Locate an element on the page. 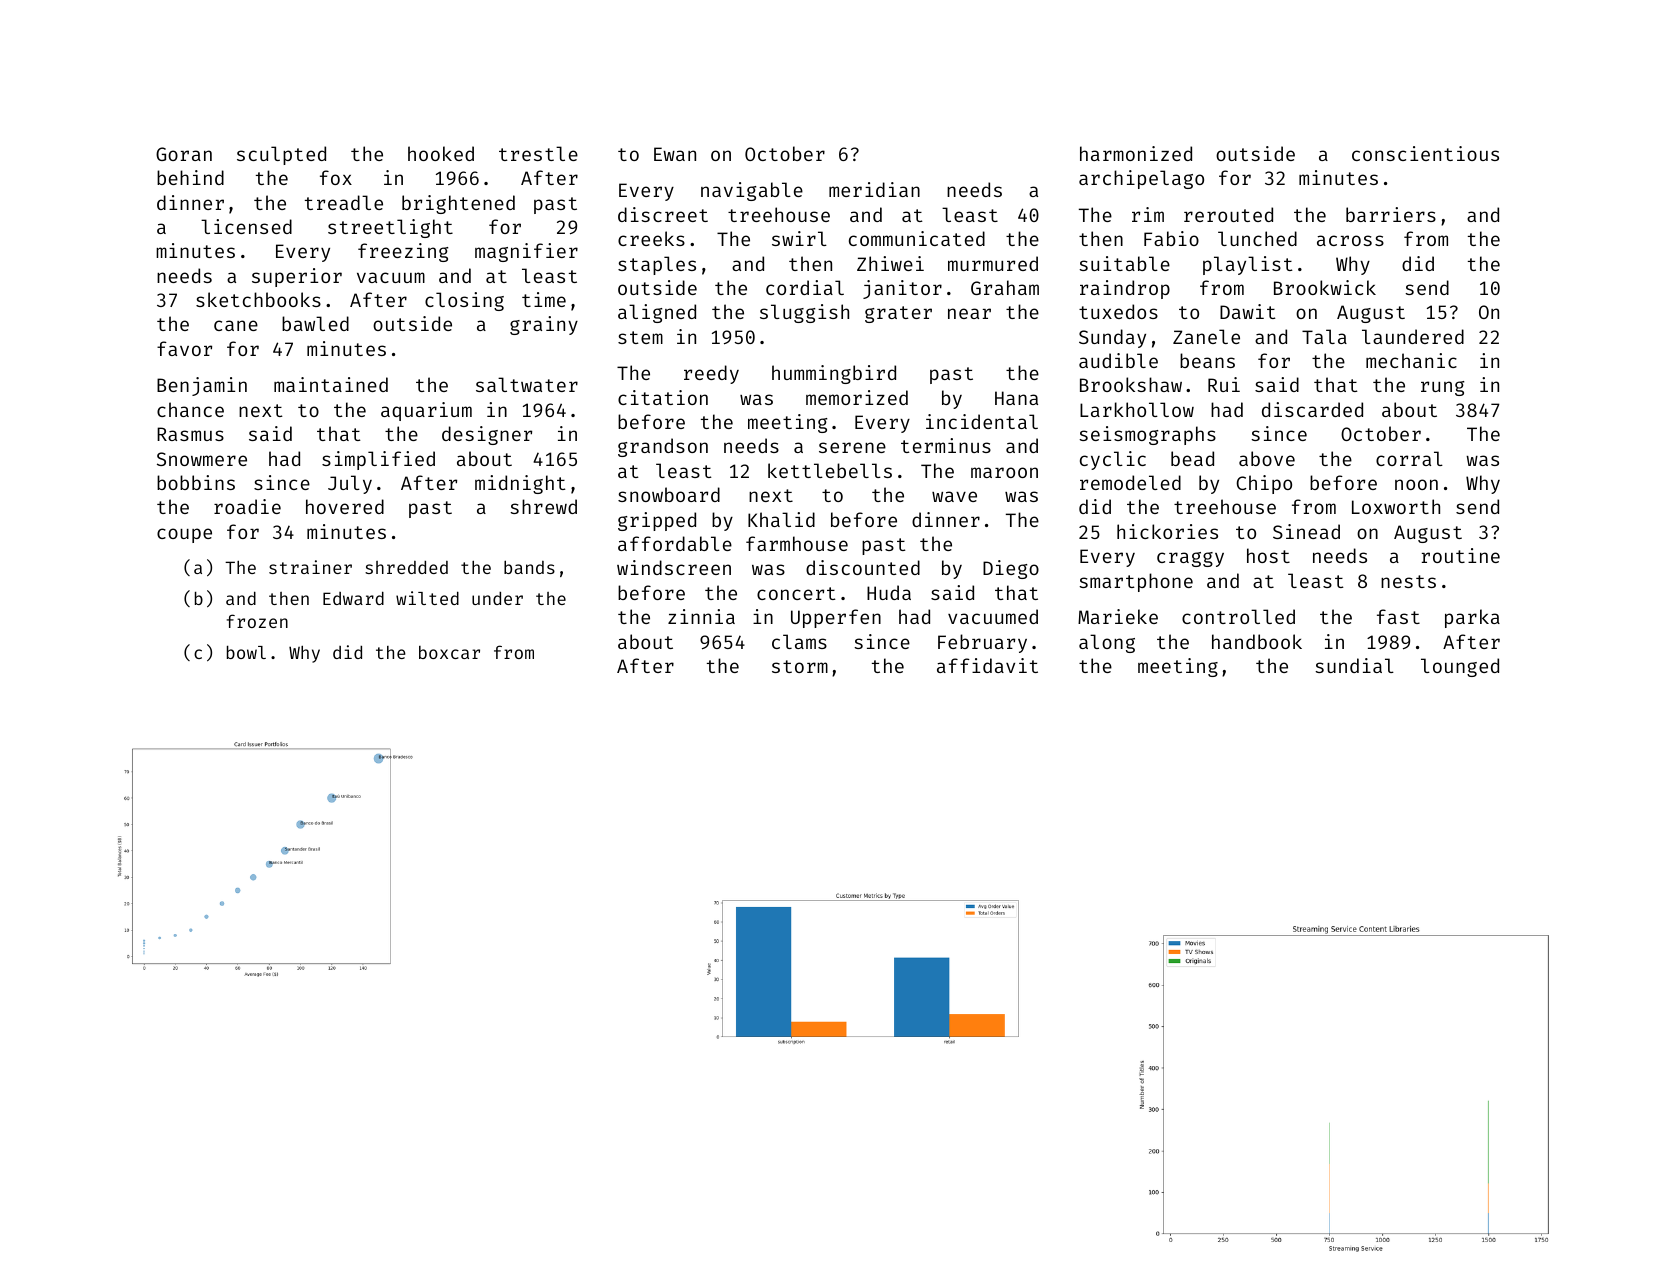 This page has width=1657, height=1281. wilted is located at coordinates (427, 598).
